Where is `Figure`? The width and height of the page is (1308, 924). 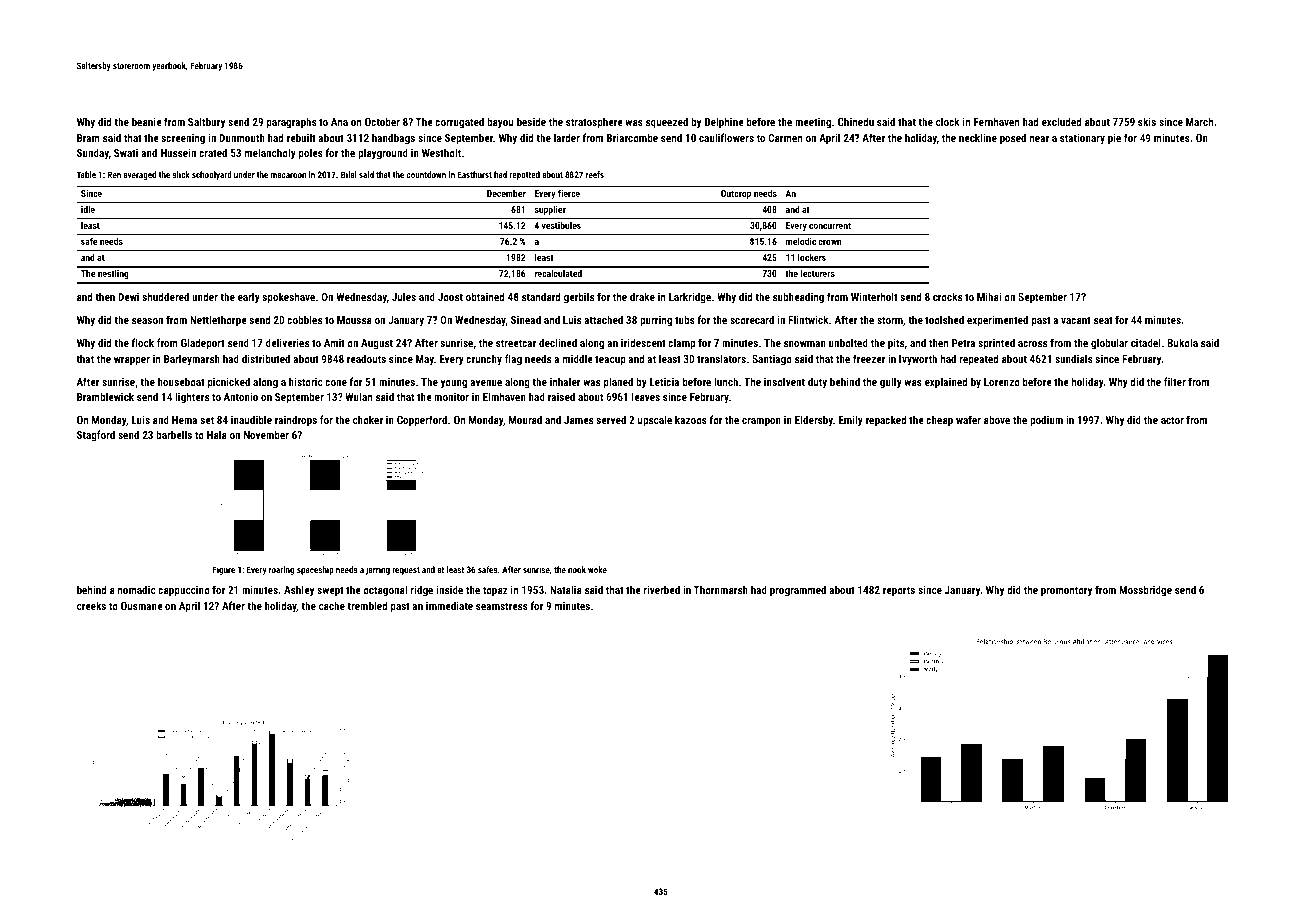 Figure is located at coordinates (224, 570).
